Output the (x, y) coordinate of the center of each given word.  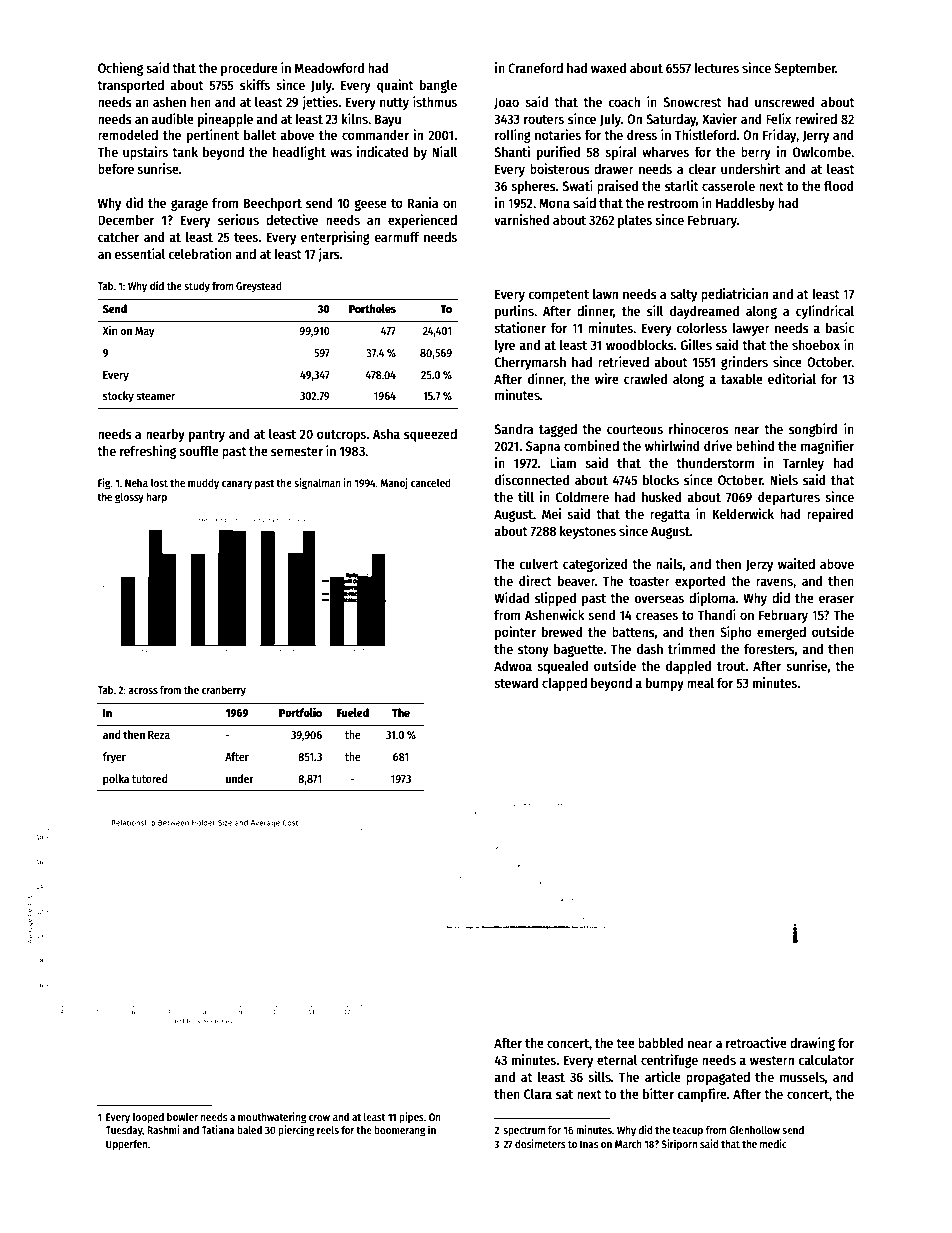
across (143, 691)
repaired (830, 515)
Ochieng (120, 69)
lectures (716, 68)
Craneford (535, 67)
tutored (150, 778)
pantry (207, 436)
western (772, 1060)
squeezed (430, 435)
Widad (511, 597)
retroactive (756, 1042)
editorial (792, 378)
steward (516, 683)
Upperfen (127, 1145)
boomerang (399, 1131)
